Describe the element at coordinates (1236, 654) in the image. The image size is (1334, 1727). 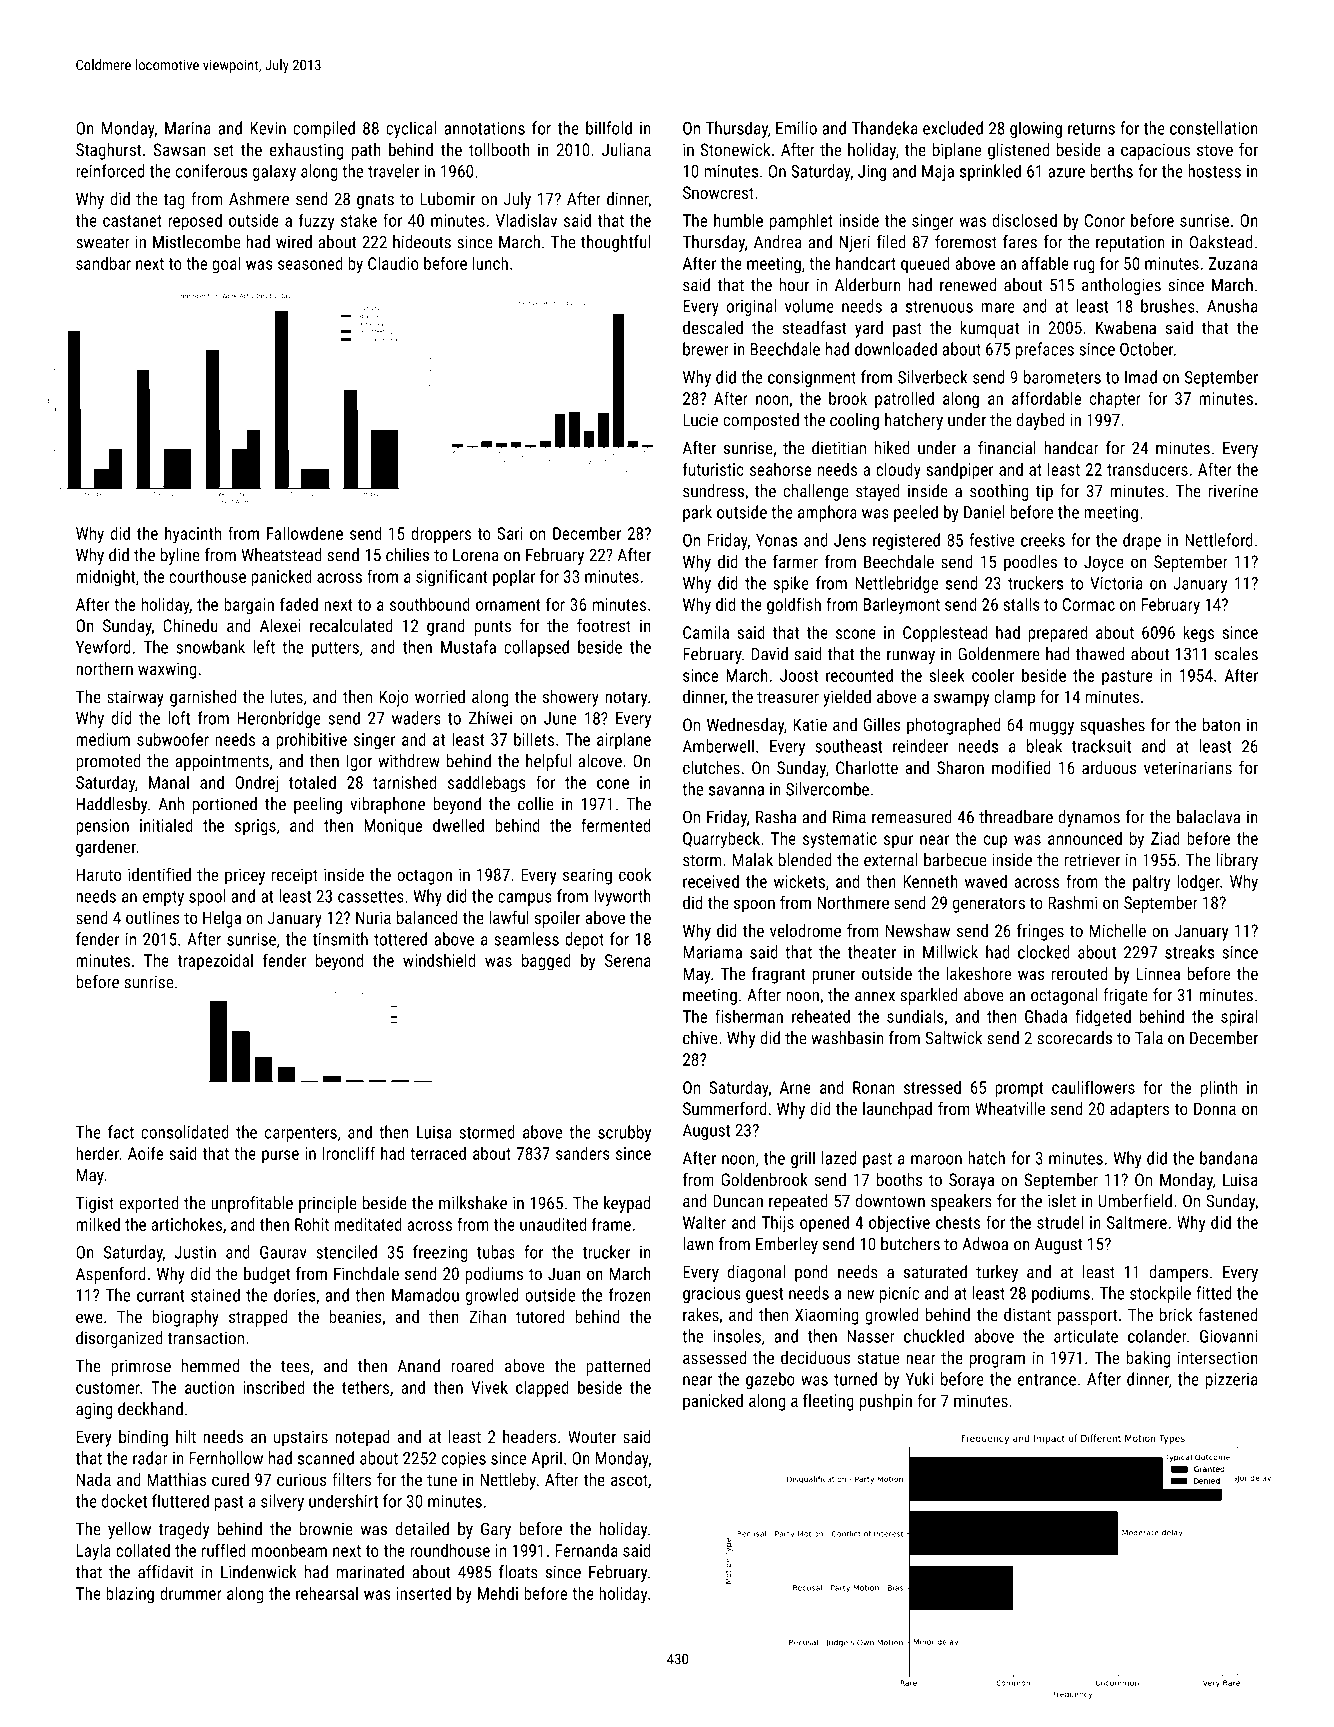
I see `scales` at that location.
